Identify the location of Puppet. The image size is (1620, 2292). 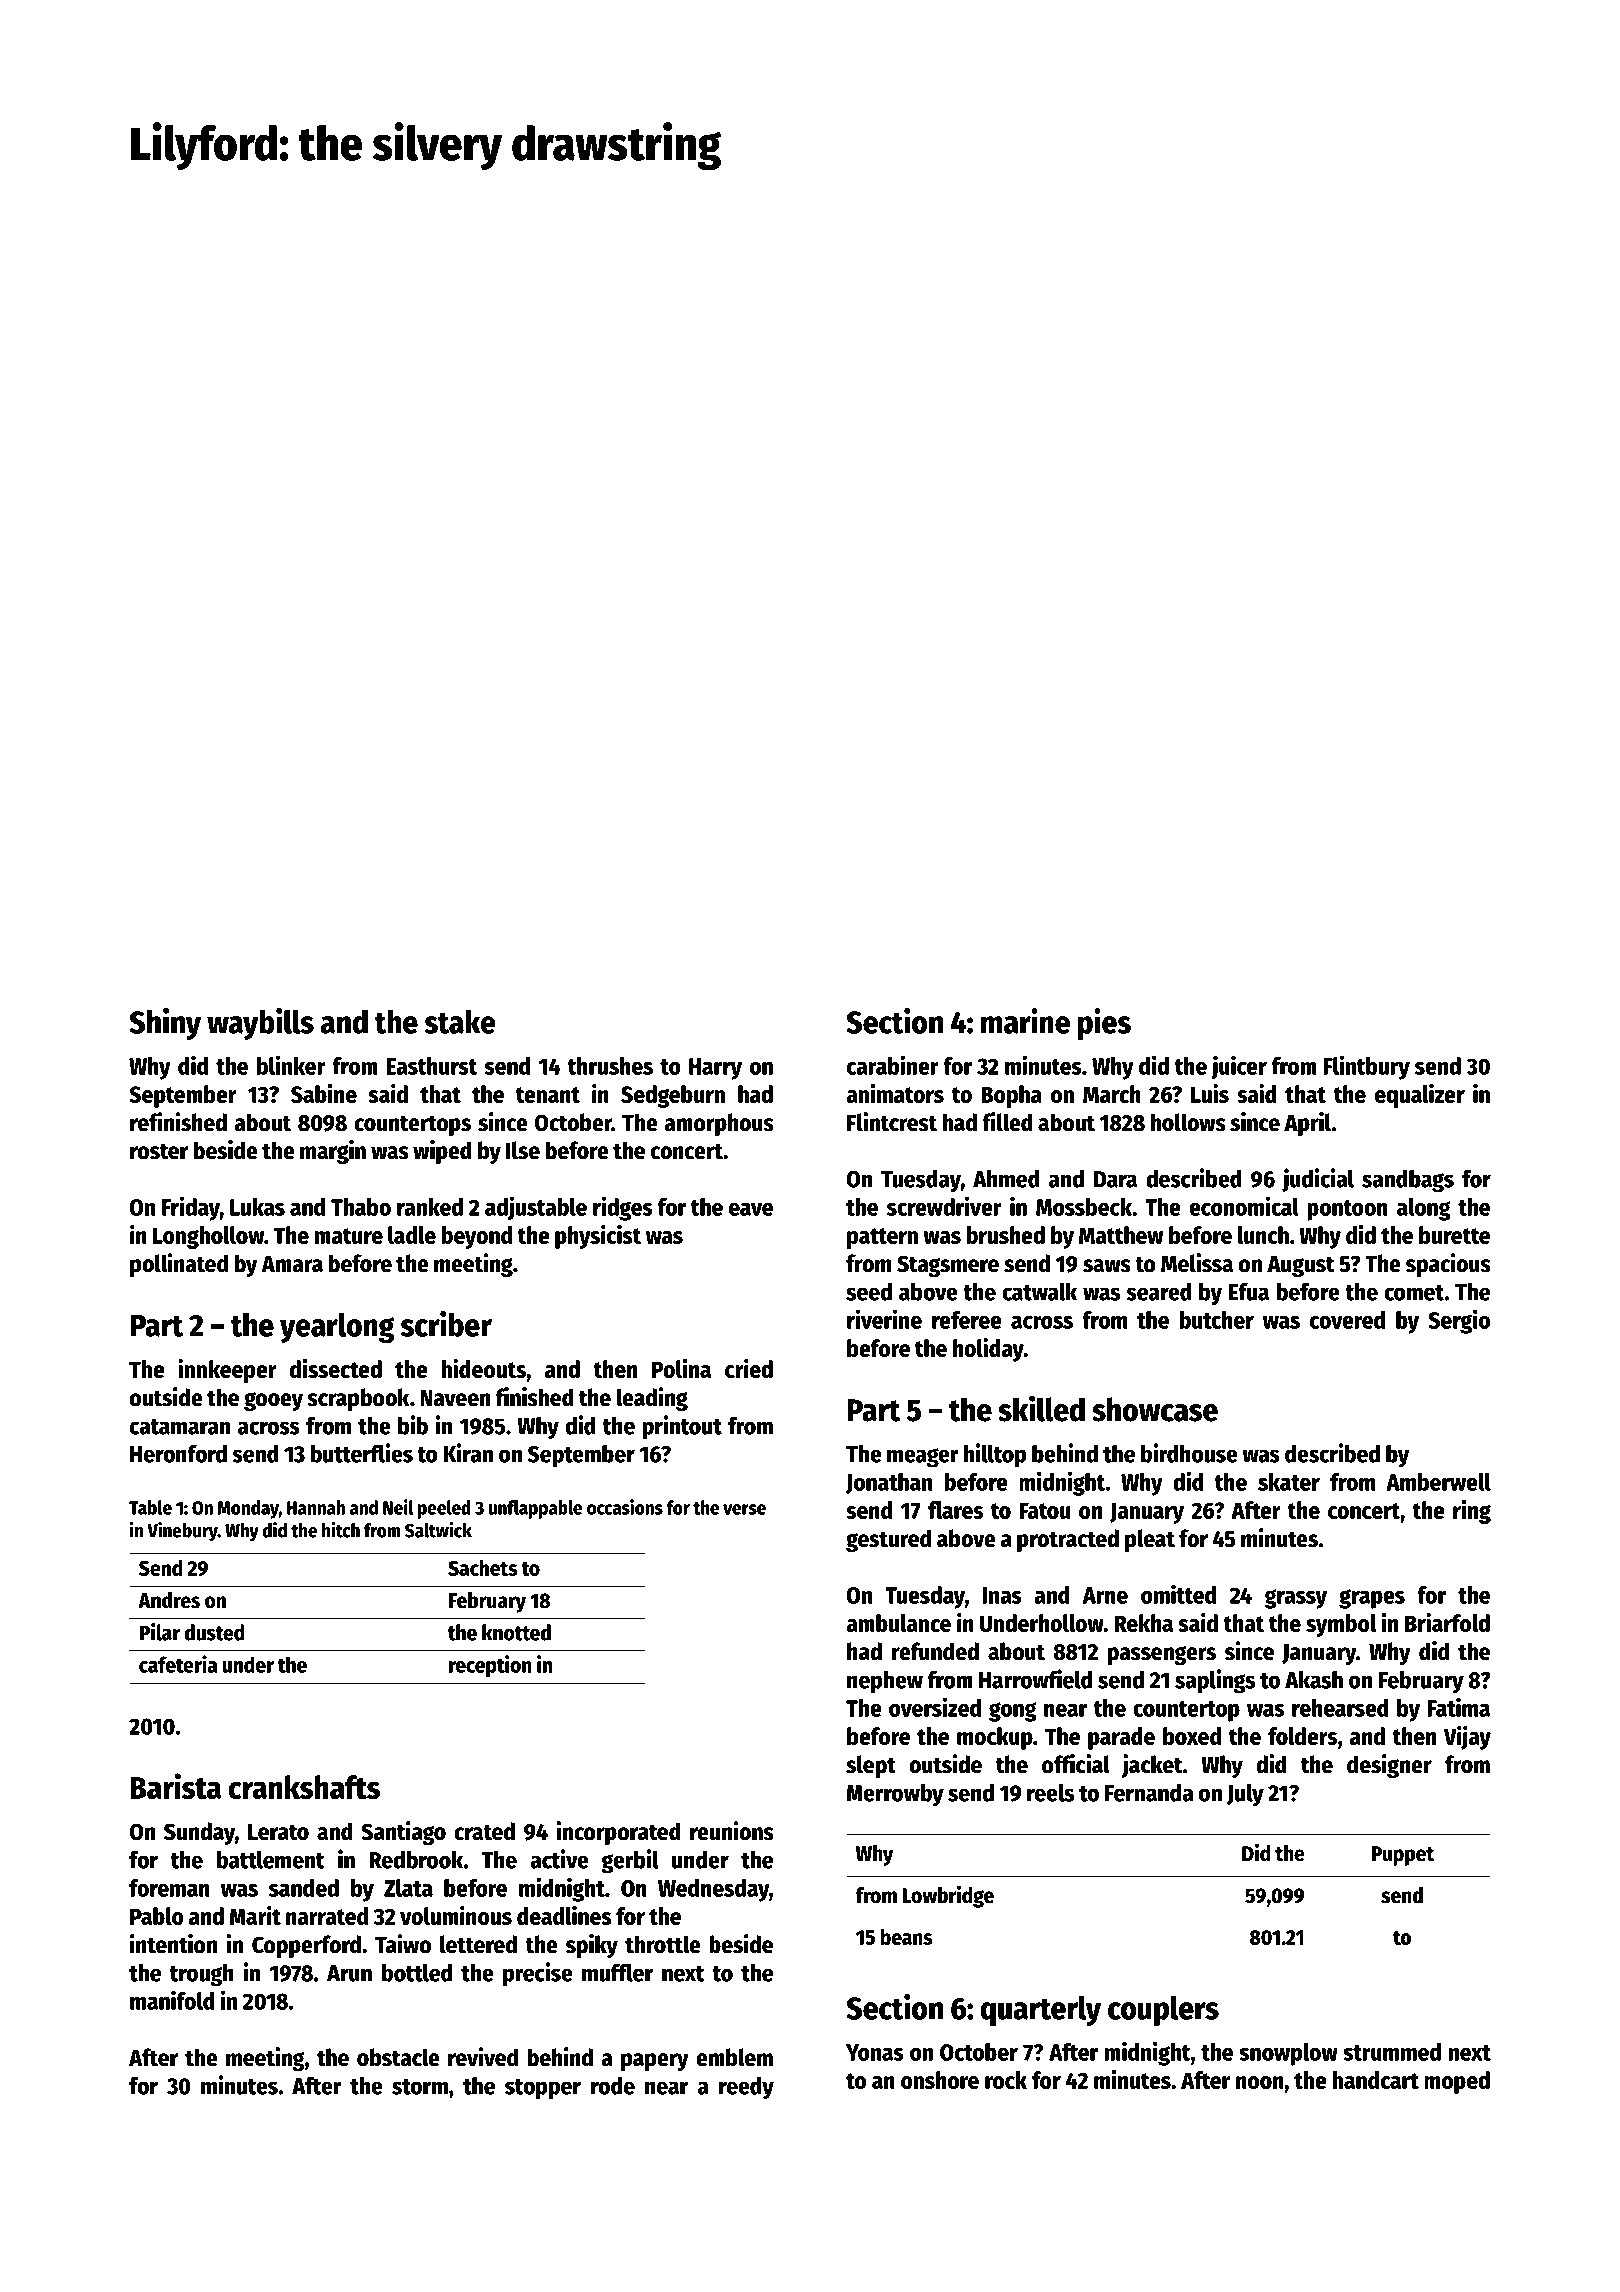
(1402, 1856).
